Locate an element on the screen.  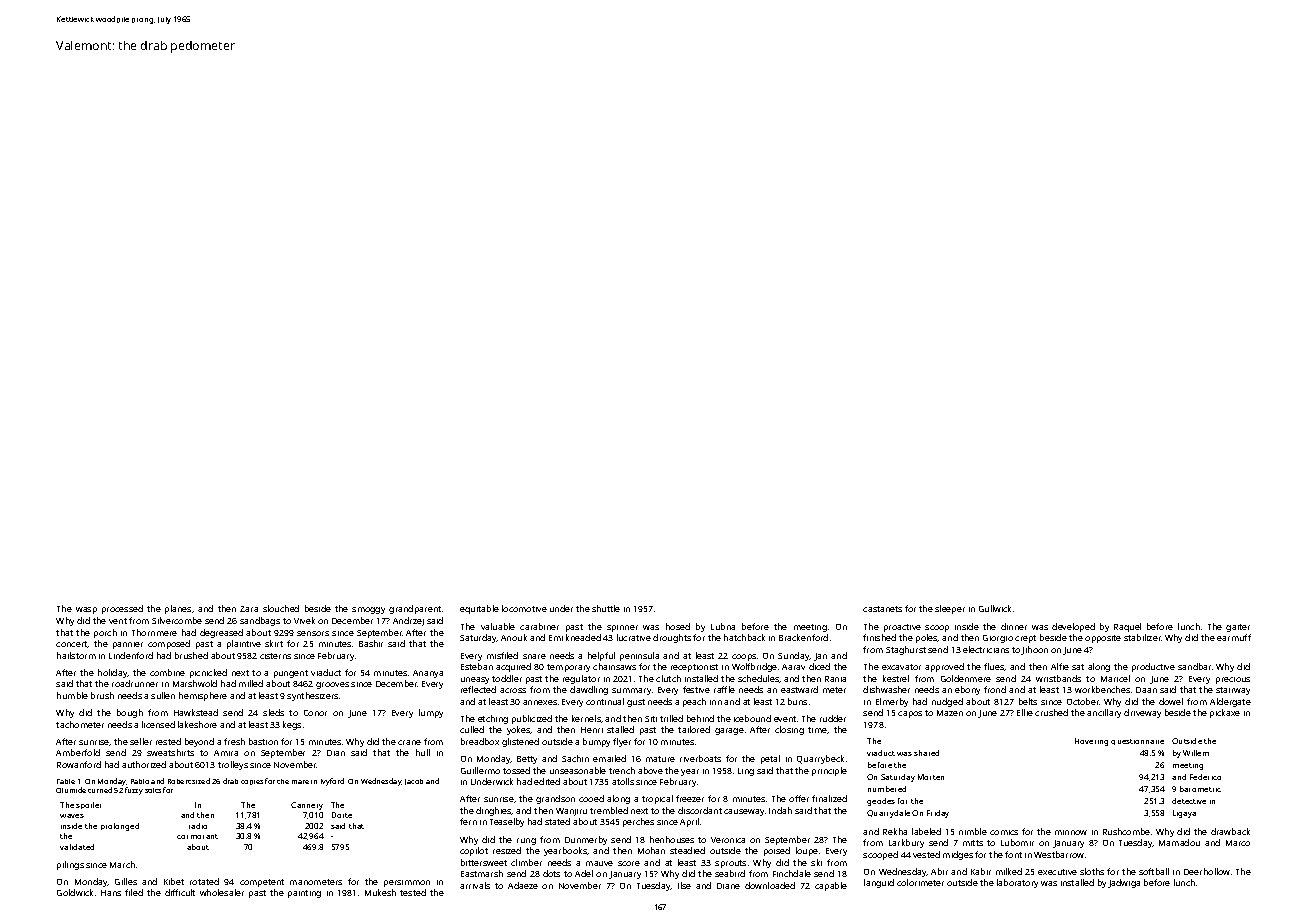
March is located at coordinates (122, 864).
